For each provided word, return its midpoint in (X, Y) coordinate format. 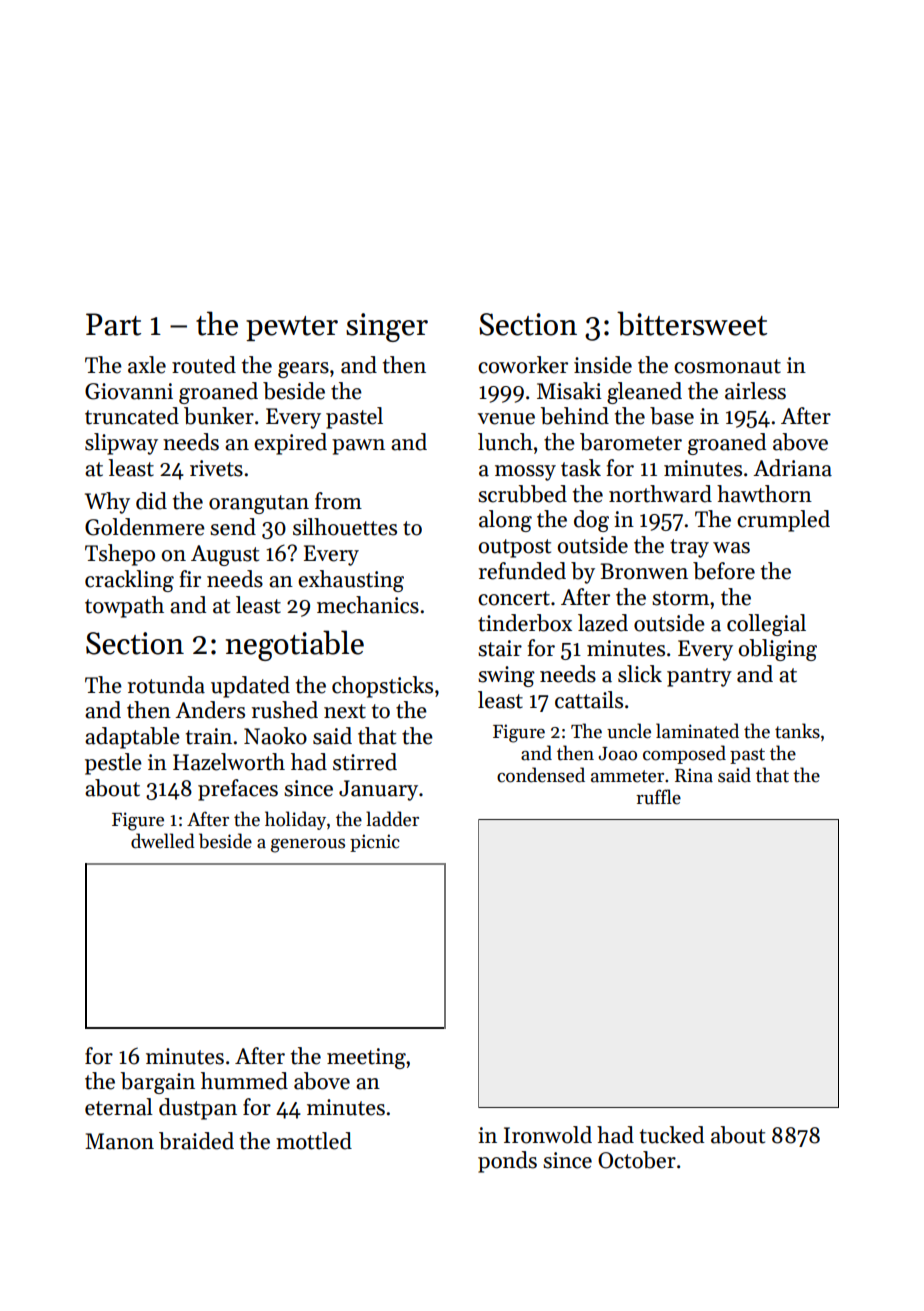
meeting (366, 1058)
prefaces (238, 790)
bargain (157, 1083)
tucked (672, 1135)
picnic (375, 843)
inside (603, 365)
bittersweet (692, 323)
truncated (132, 416)
